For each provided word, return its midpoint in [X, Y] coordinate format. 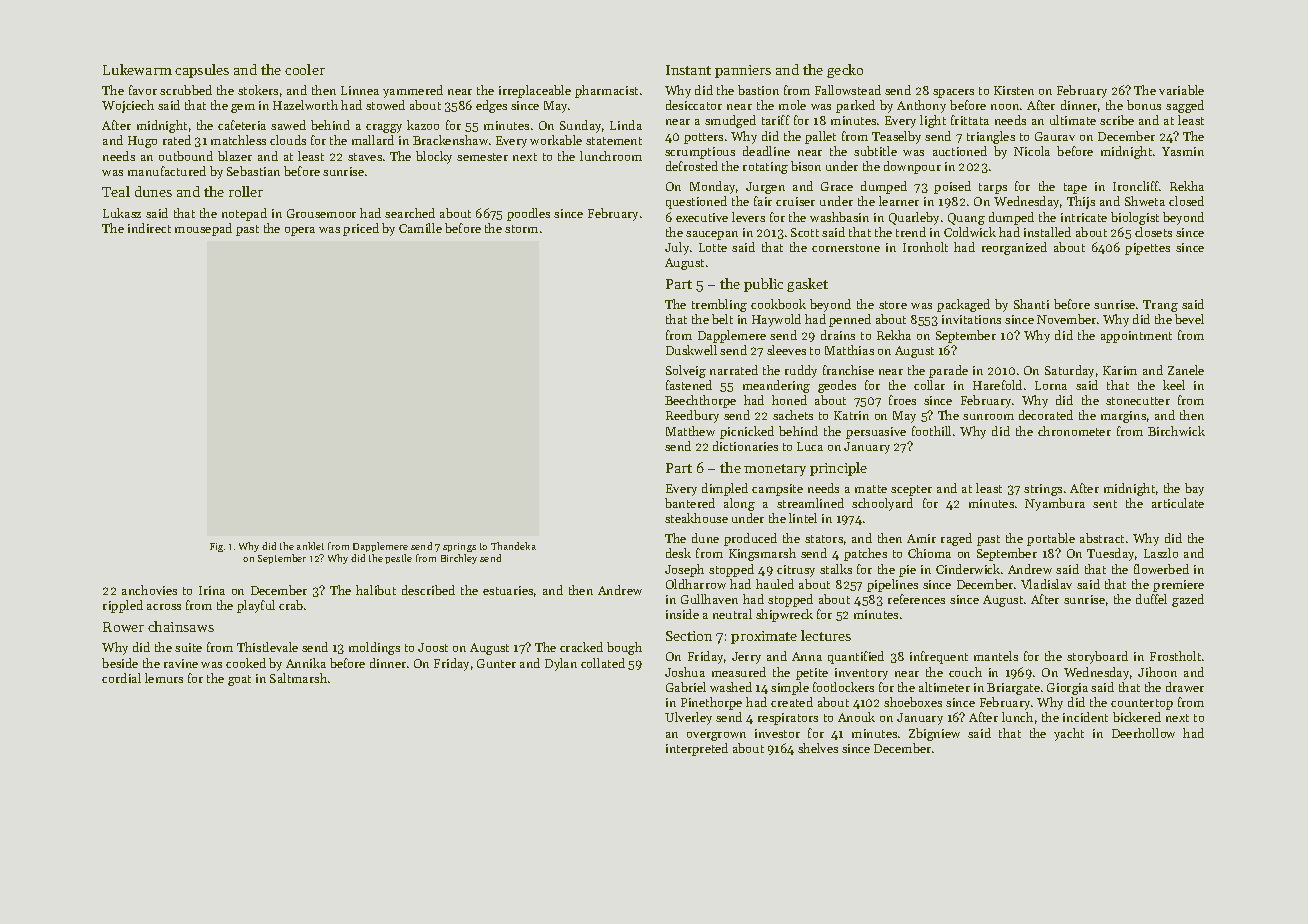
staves [365, 157]
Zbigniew [934, 734]
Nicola [1032, 151]
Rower [123, 627]
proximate [764, 637]
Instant [688, 70]
